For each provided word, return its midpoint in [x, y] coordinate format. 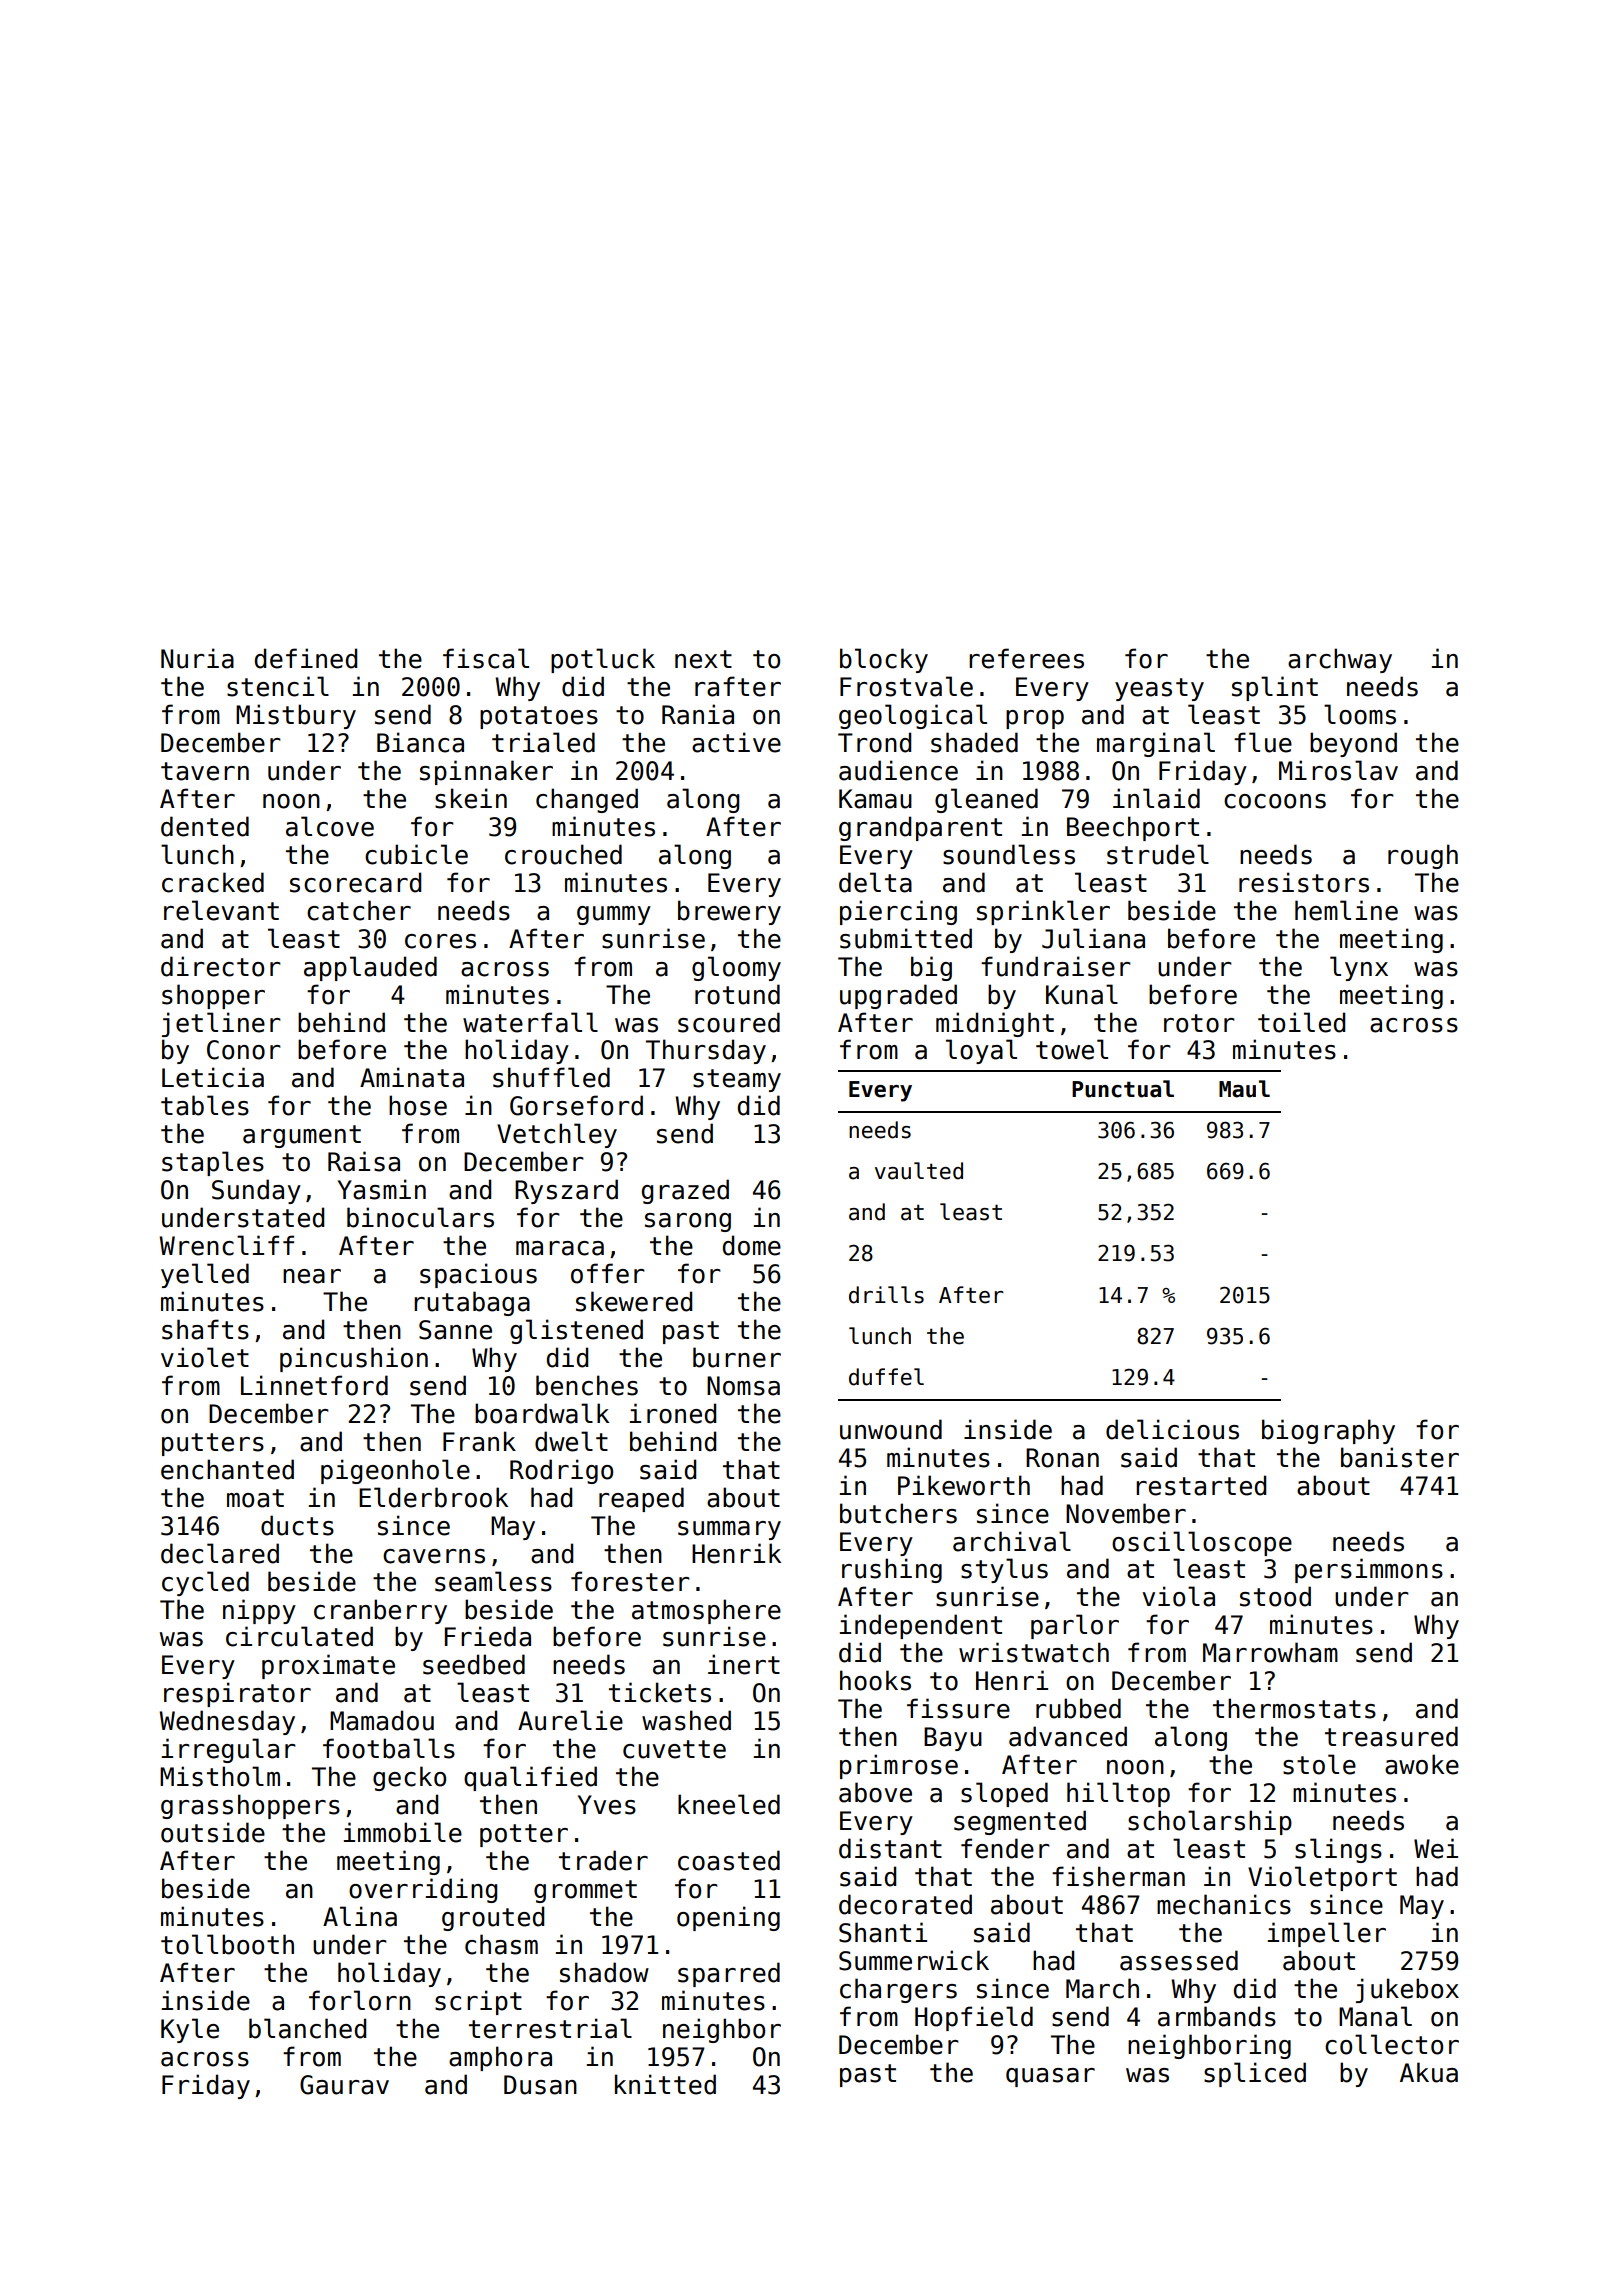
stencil [278, 686]
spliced [1255, 2074]
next [703, 659]
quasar [1050, 2077]
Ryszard [566, 1191]
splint [1275, 688]
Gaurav [344, 2085]
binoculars [420, 1217]
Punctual [1123, 1089]
